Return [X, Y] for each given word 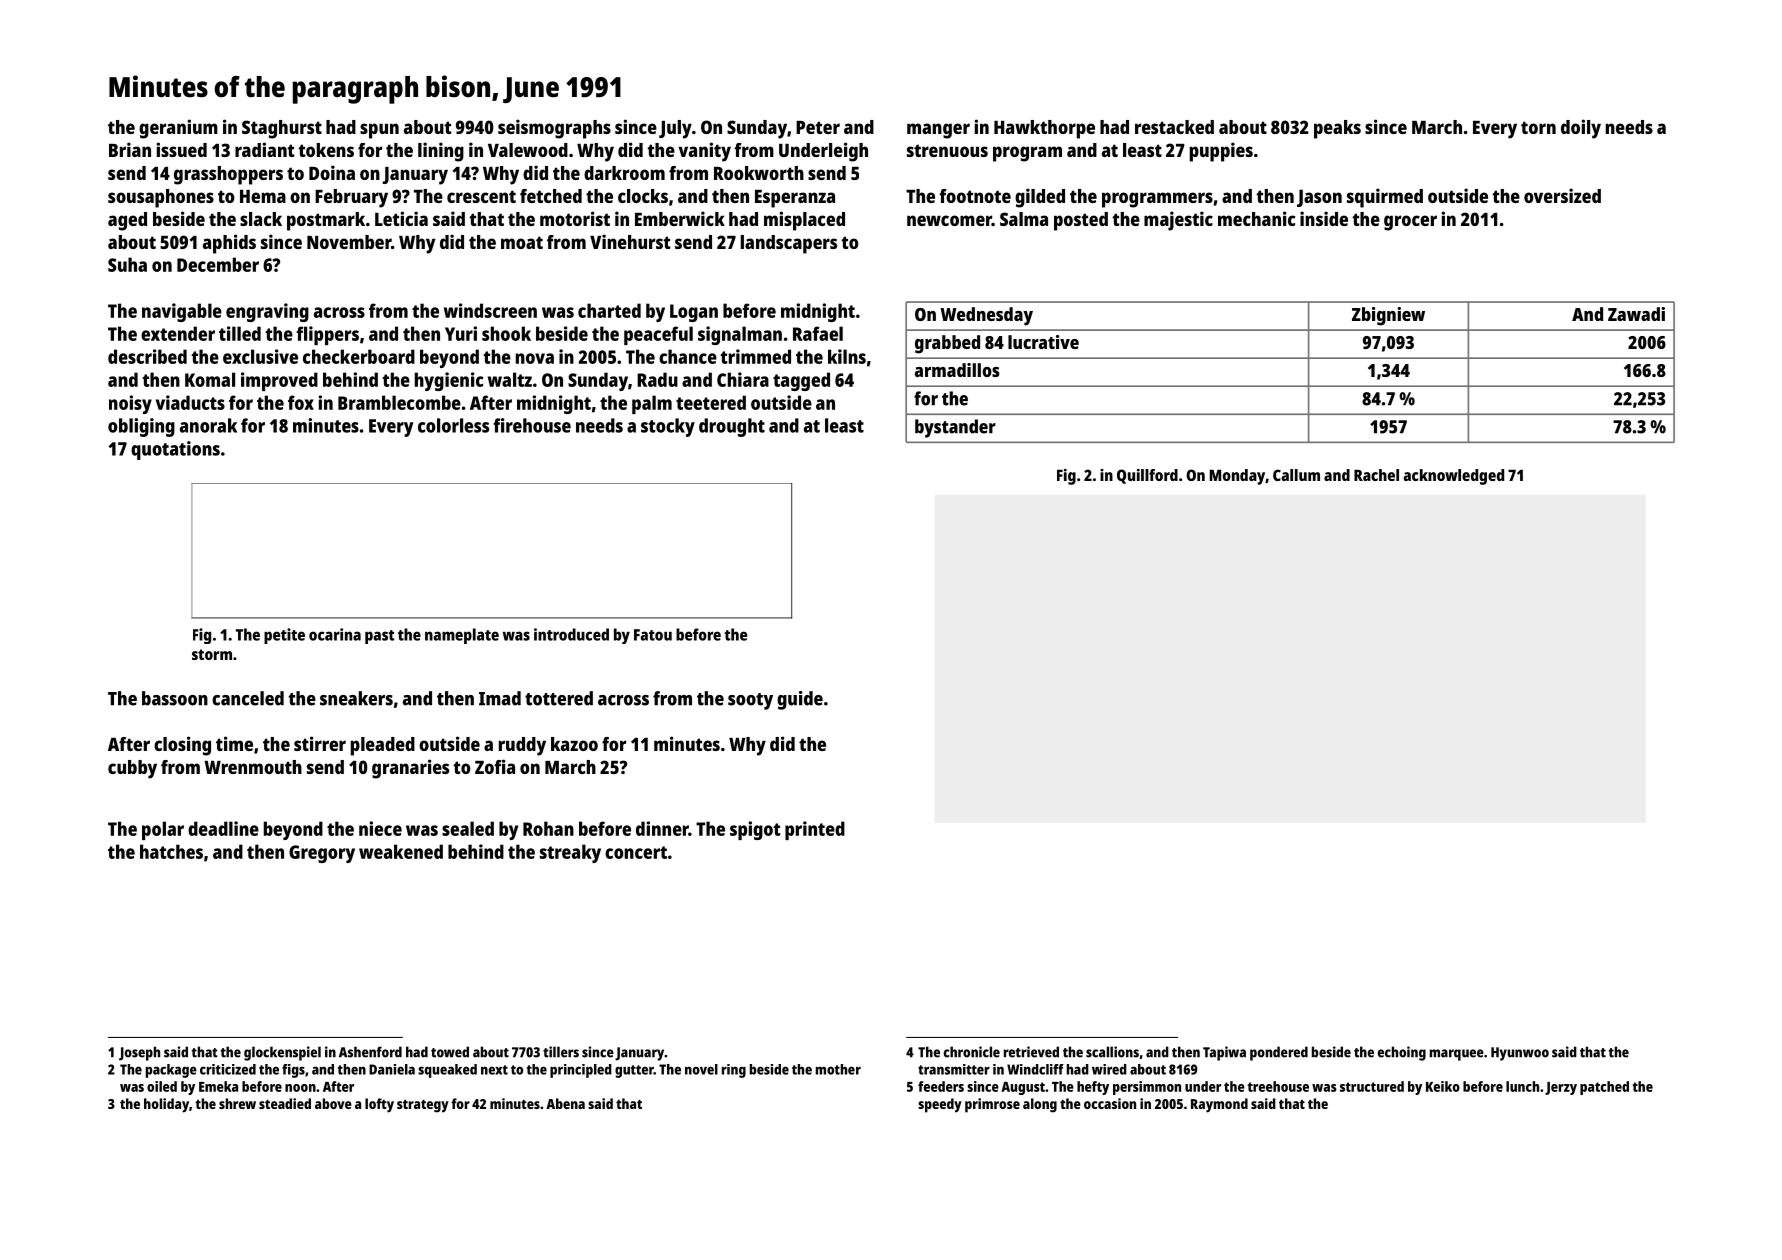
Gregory [322, 854]
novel [701, 1069]
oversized [1562, 195]
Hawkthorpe [1044, 129]
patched [1604, 1088]
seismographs [554, 129]
